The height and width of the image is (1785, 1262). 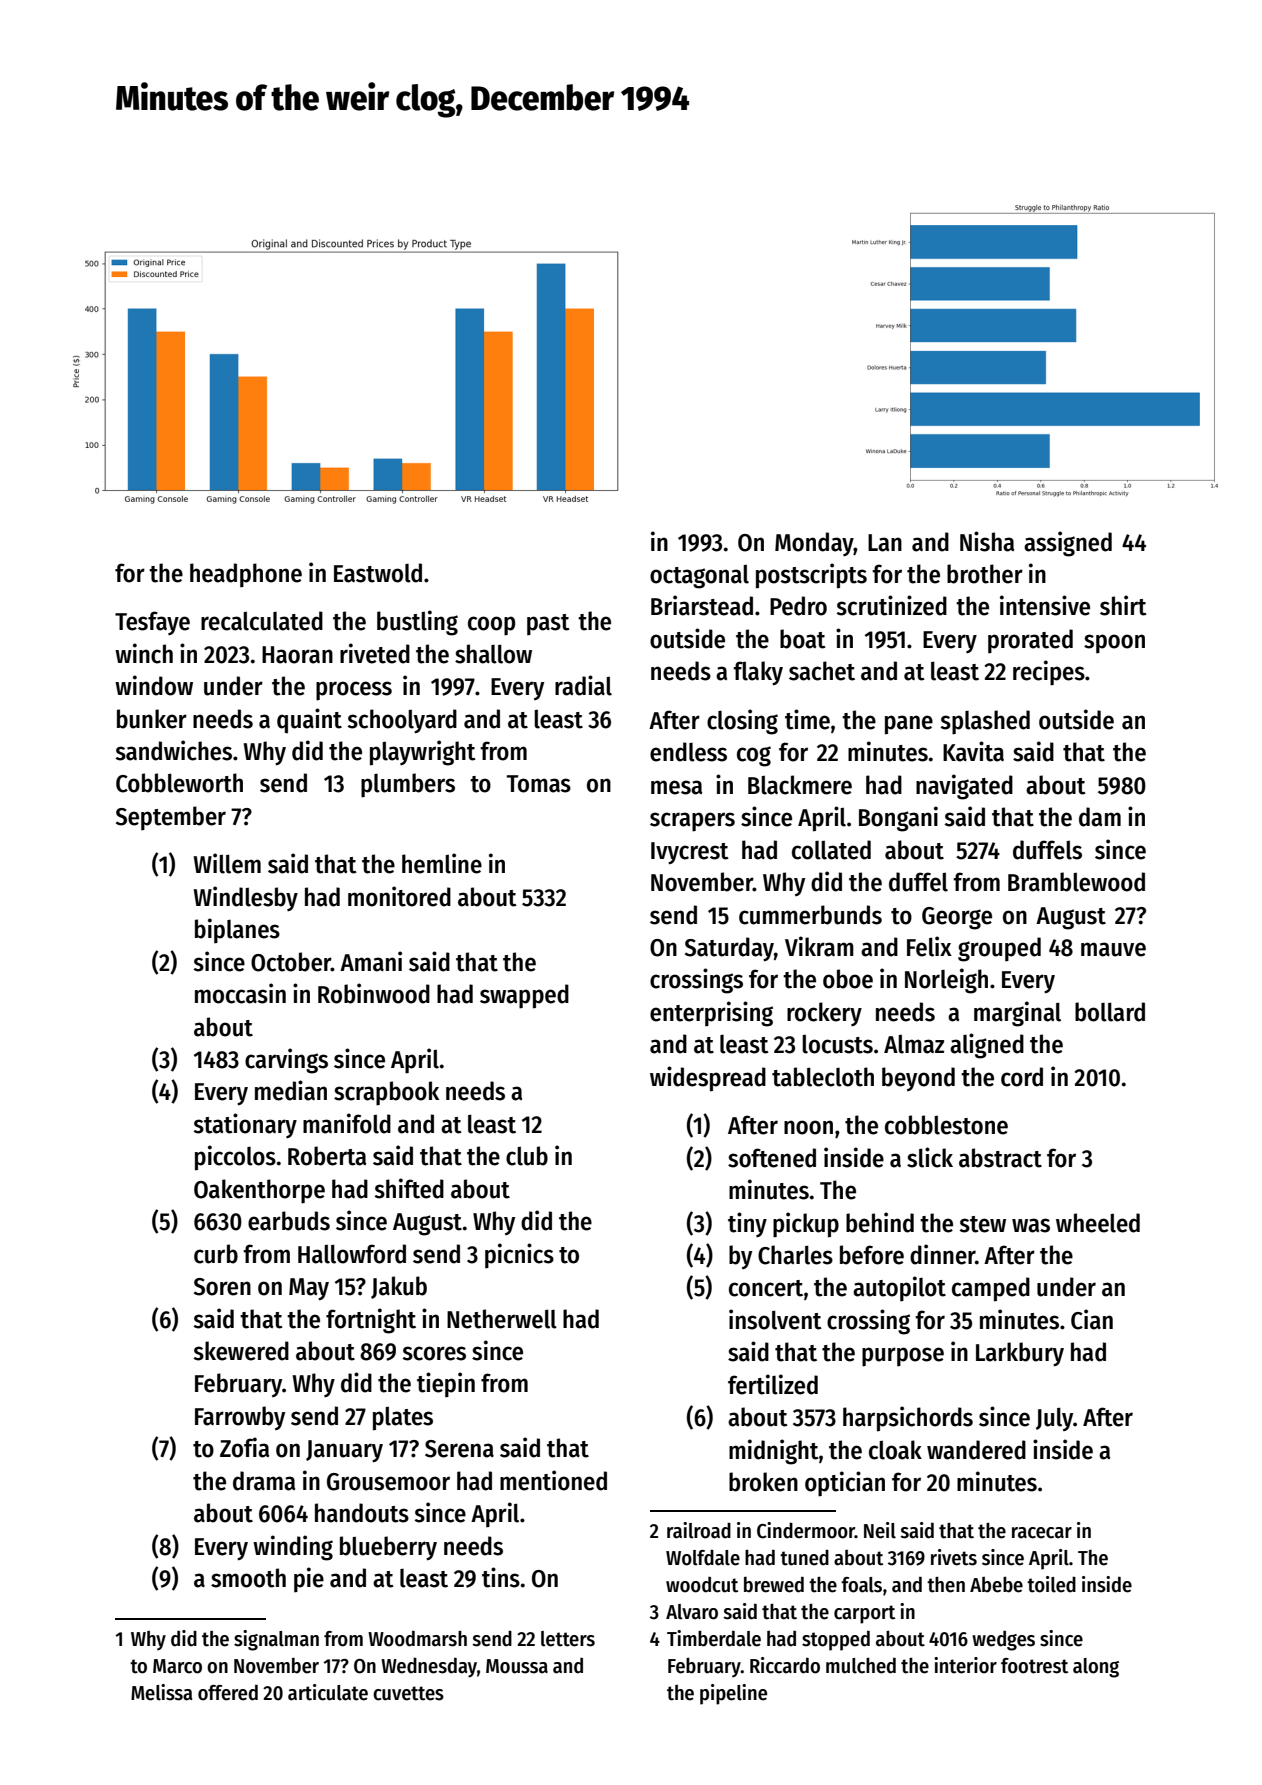 I want to click on Amani, so click(x=371, y=961).
